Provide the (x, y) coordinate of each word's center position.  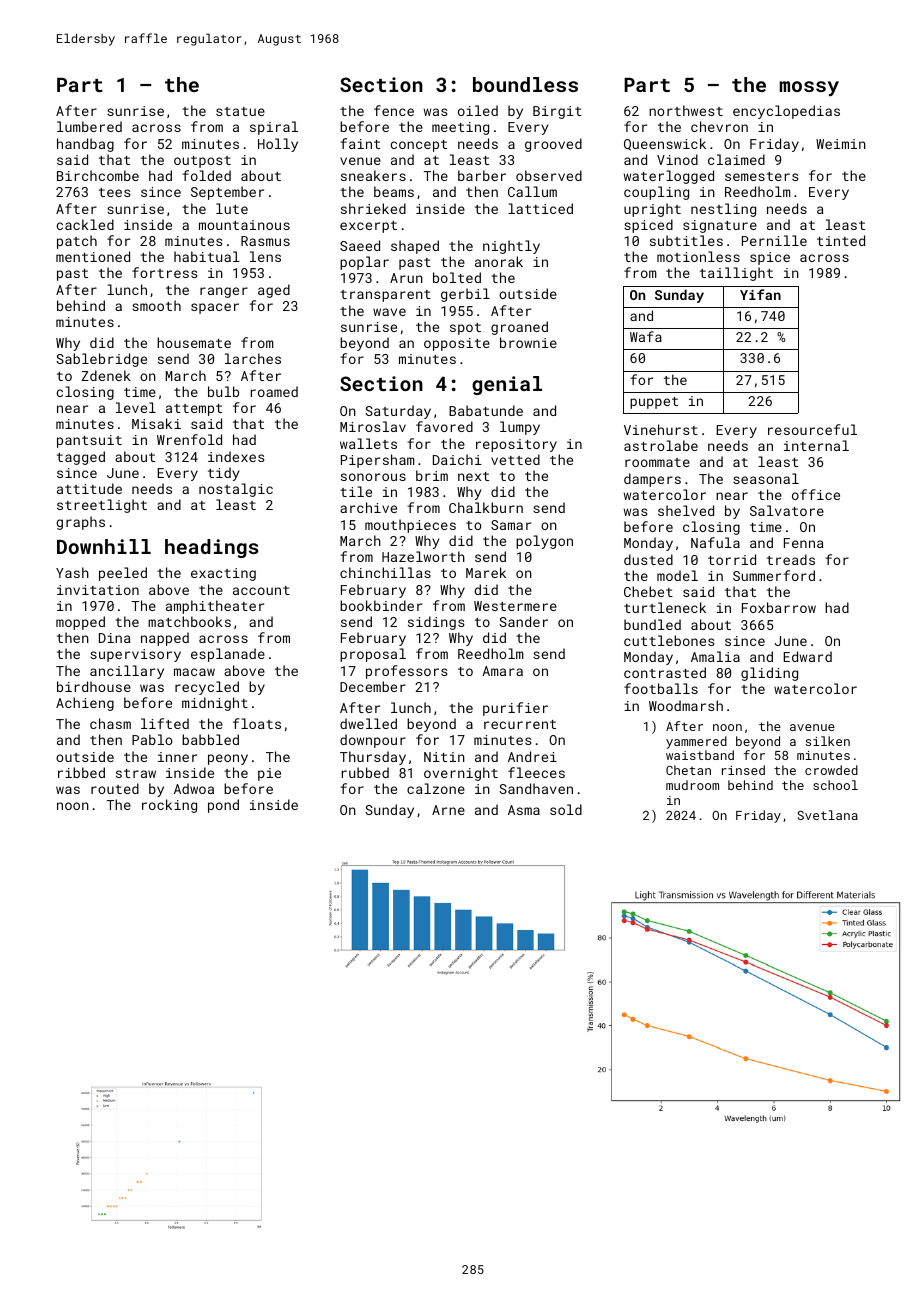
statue (240, 111)
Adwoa (194, 788)
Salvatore (787, 510)
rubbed (365, 772)
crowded (831, 770)
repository (516, 445)
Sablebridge (101, 360)
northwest (686, 110)
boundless (525, 84)
